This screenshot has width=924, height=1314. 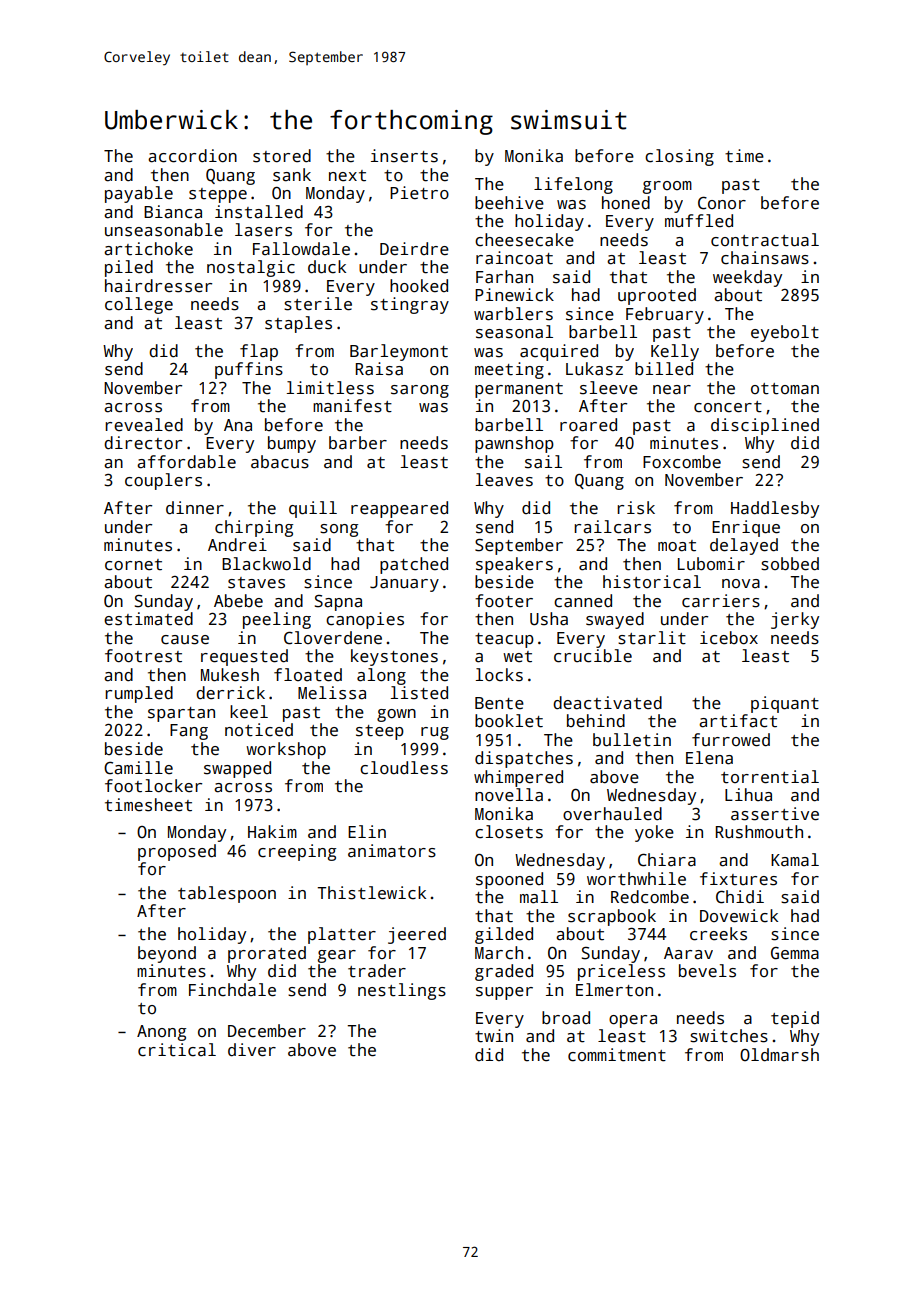 I want to click on torrential, so click(x=770, y=777).
